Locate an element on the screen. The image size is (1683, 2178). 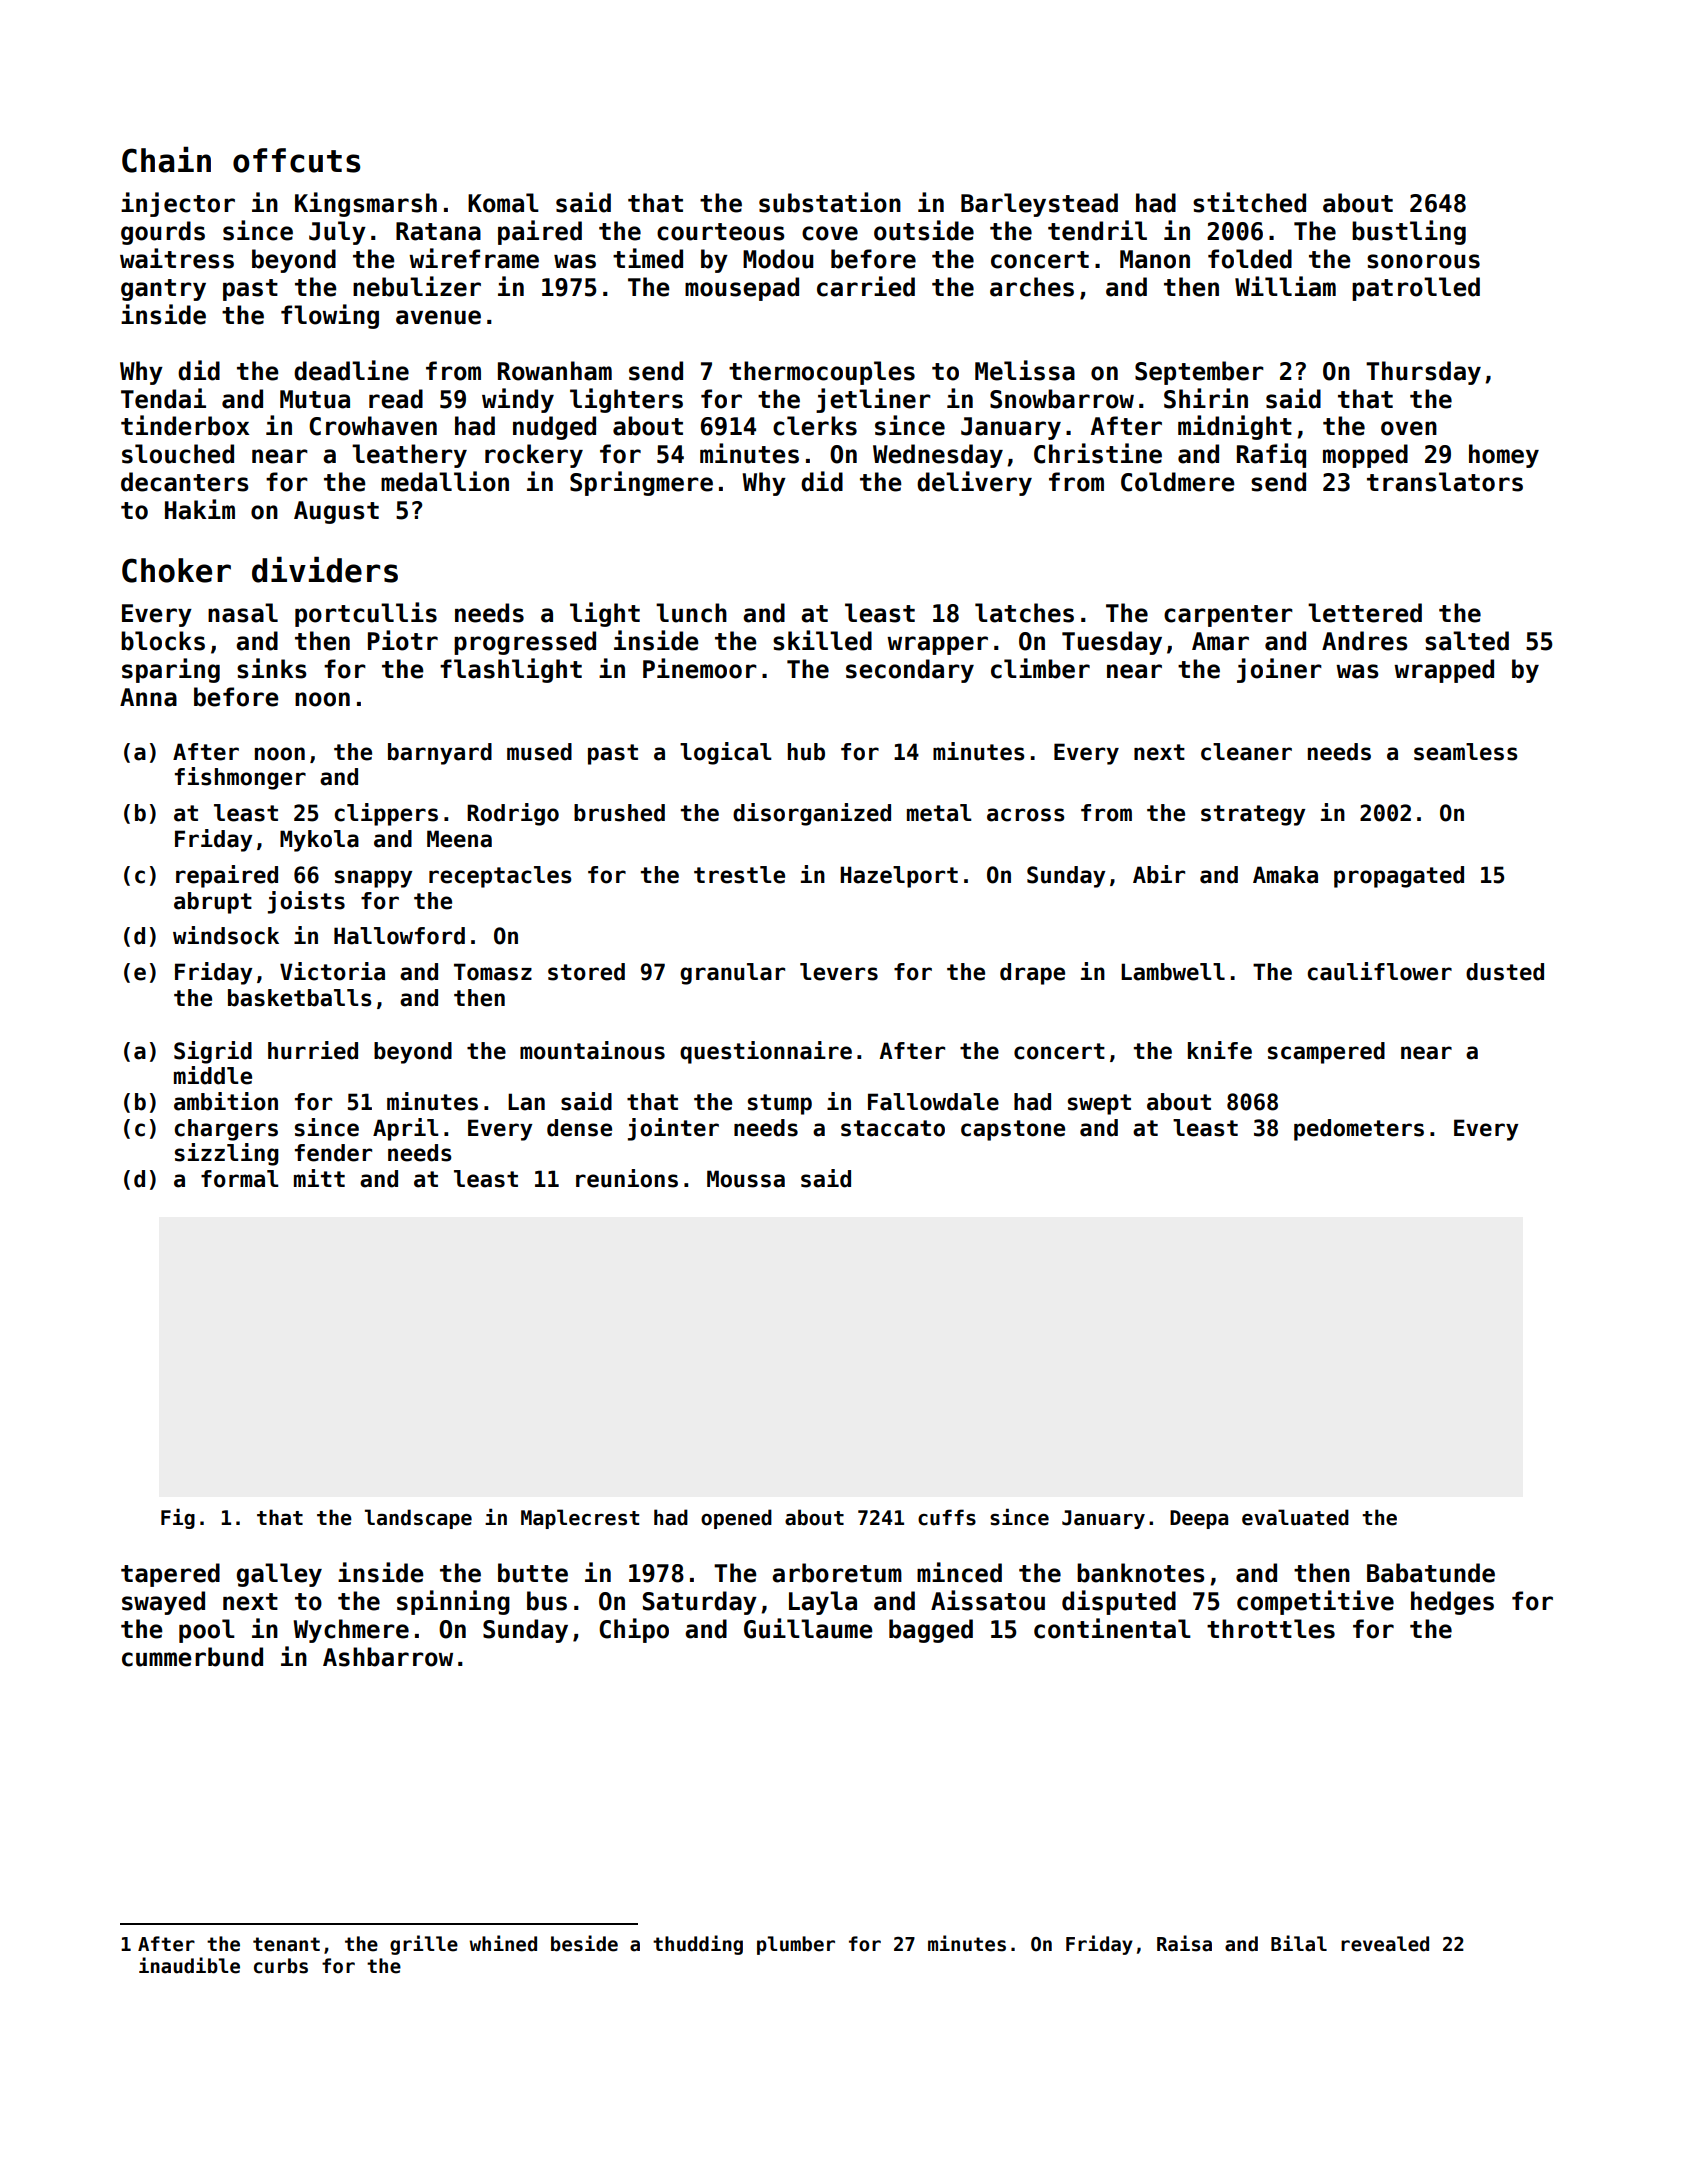
joiner is located at coordinates (1279, 670).
